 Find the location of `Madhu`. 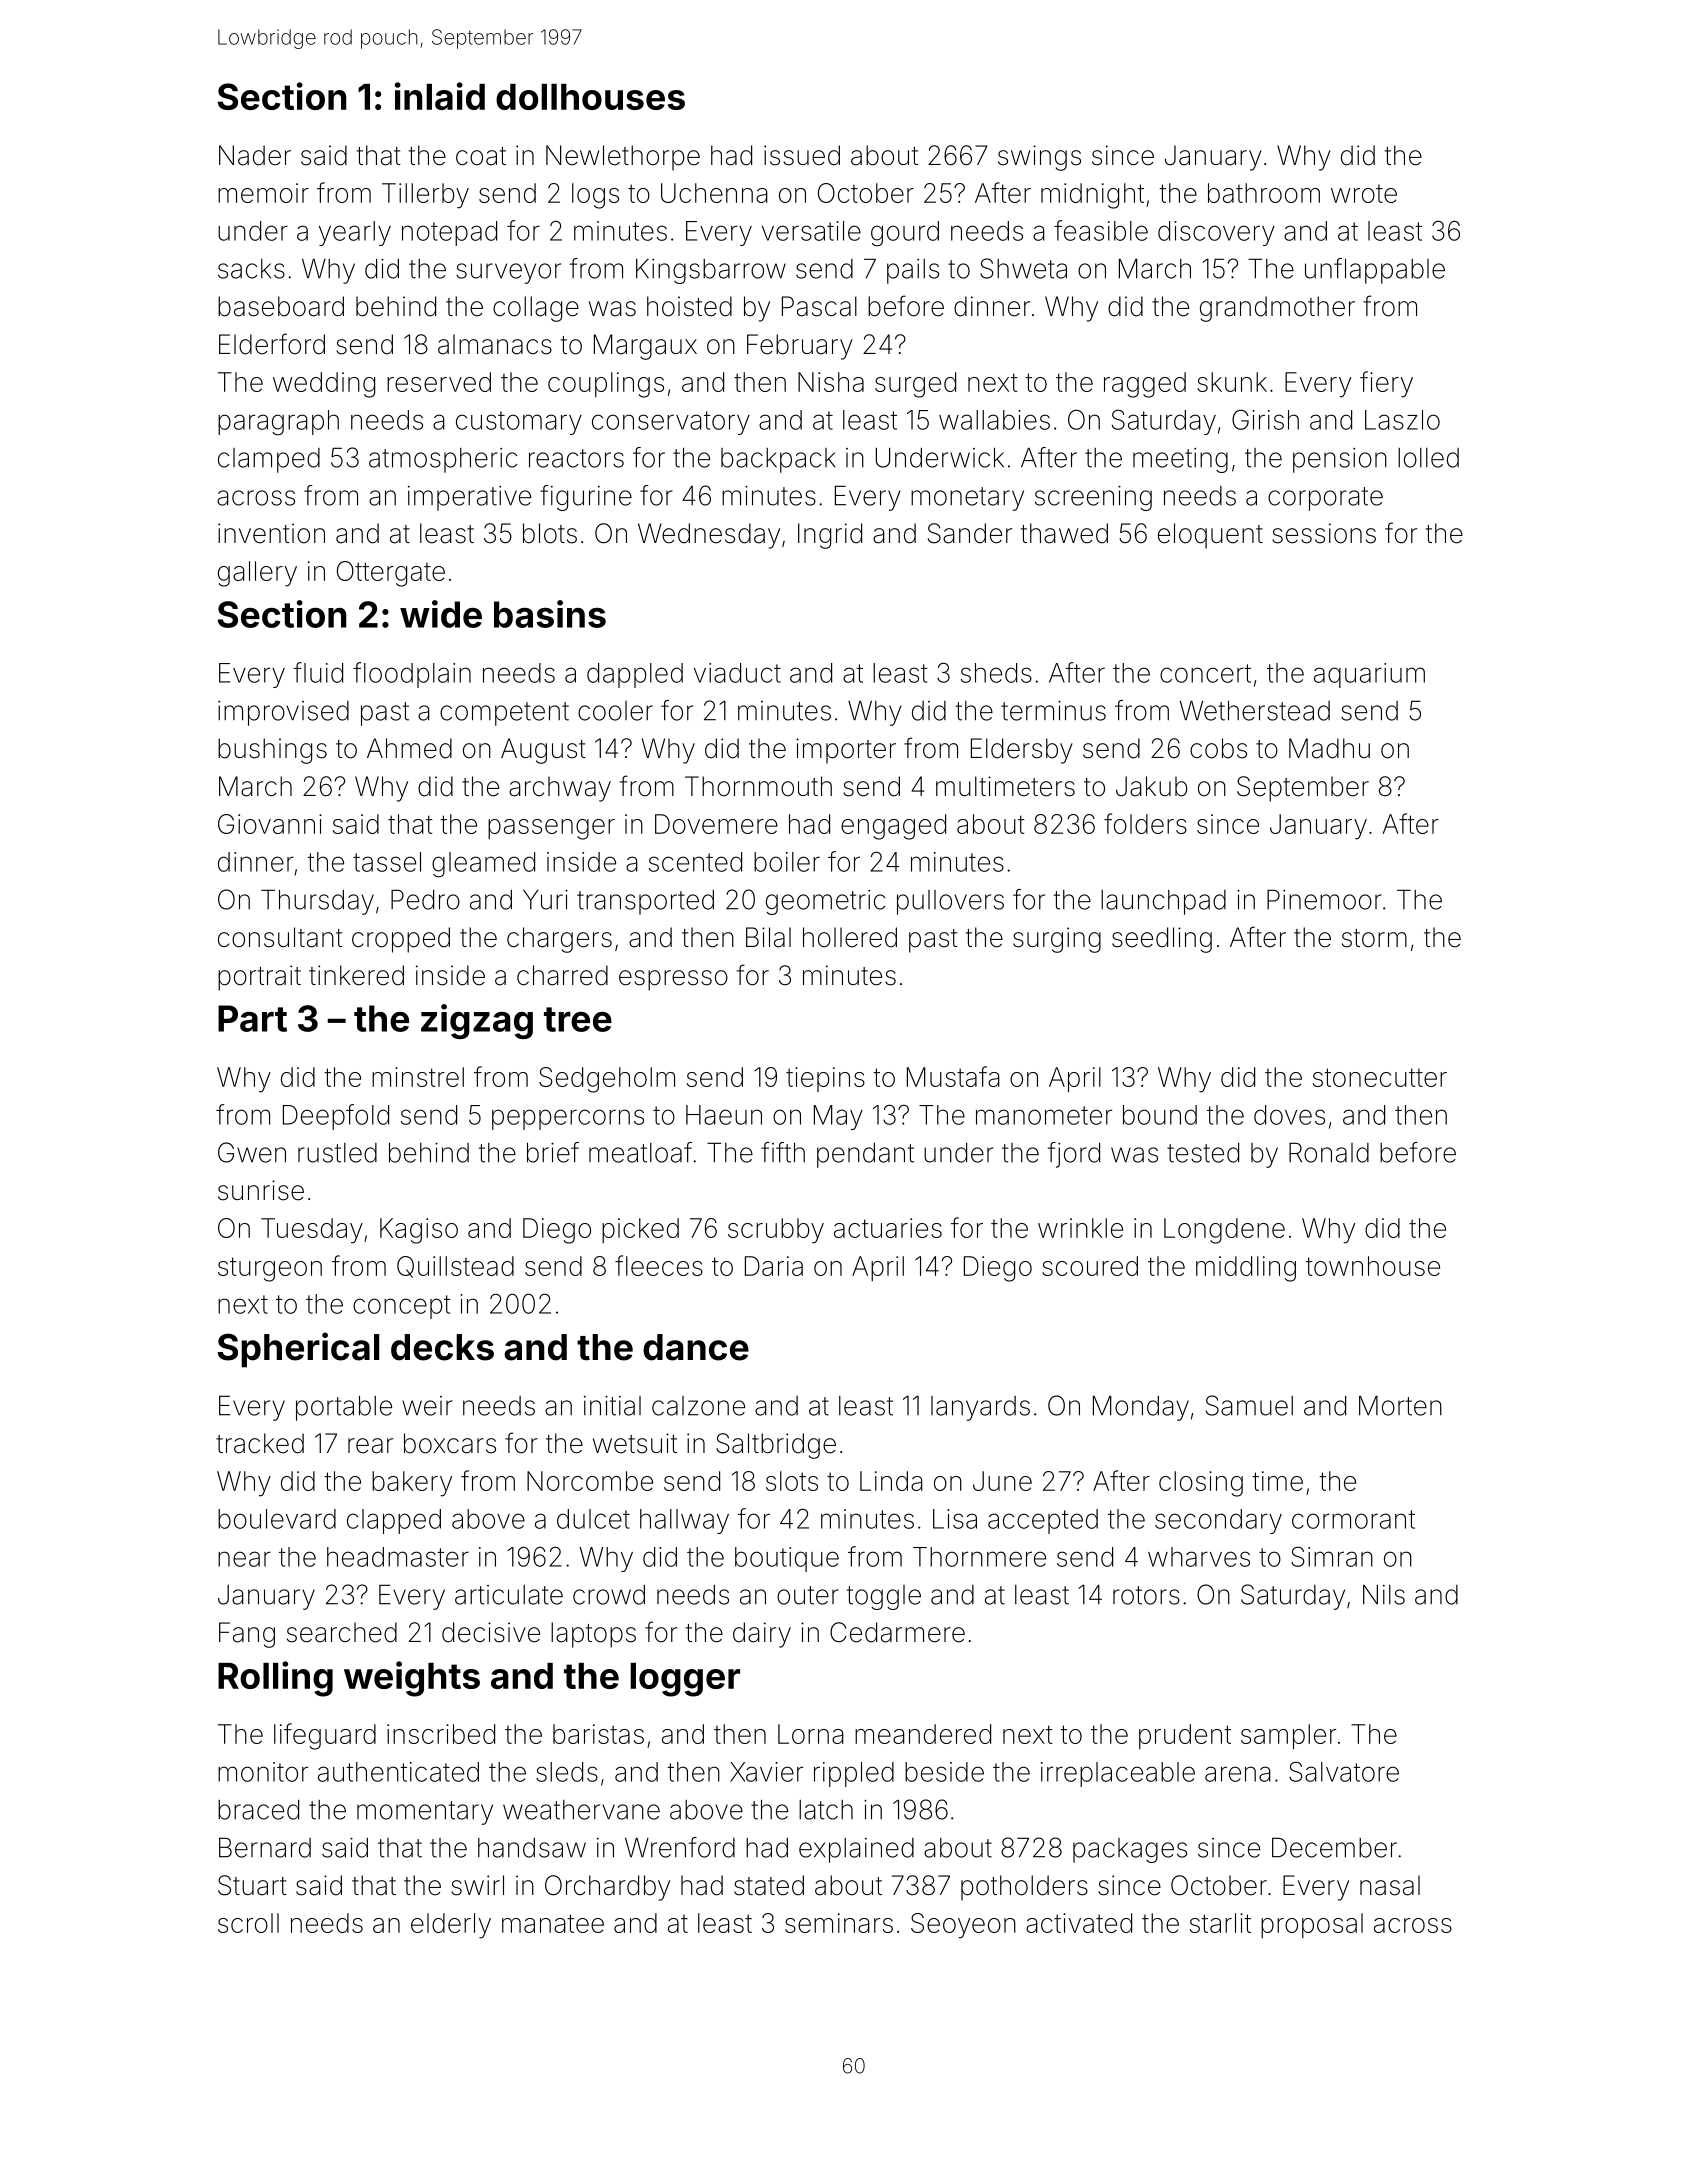

Madhu is located at coordinates (1329, 748).
